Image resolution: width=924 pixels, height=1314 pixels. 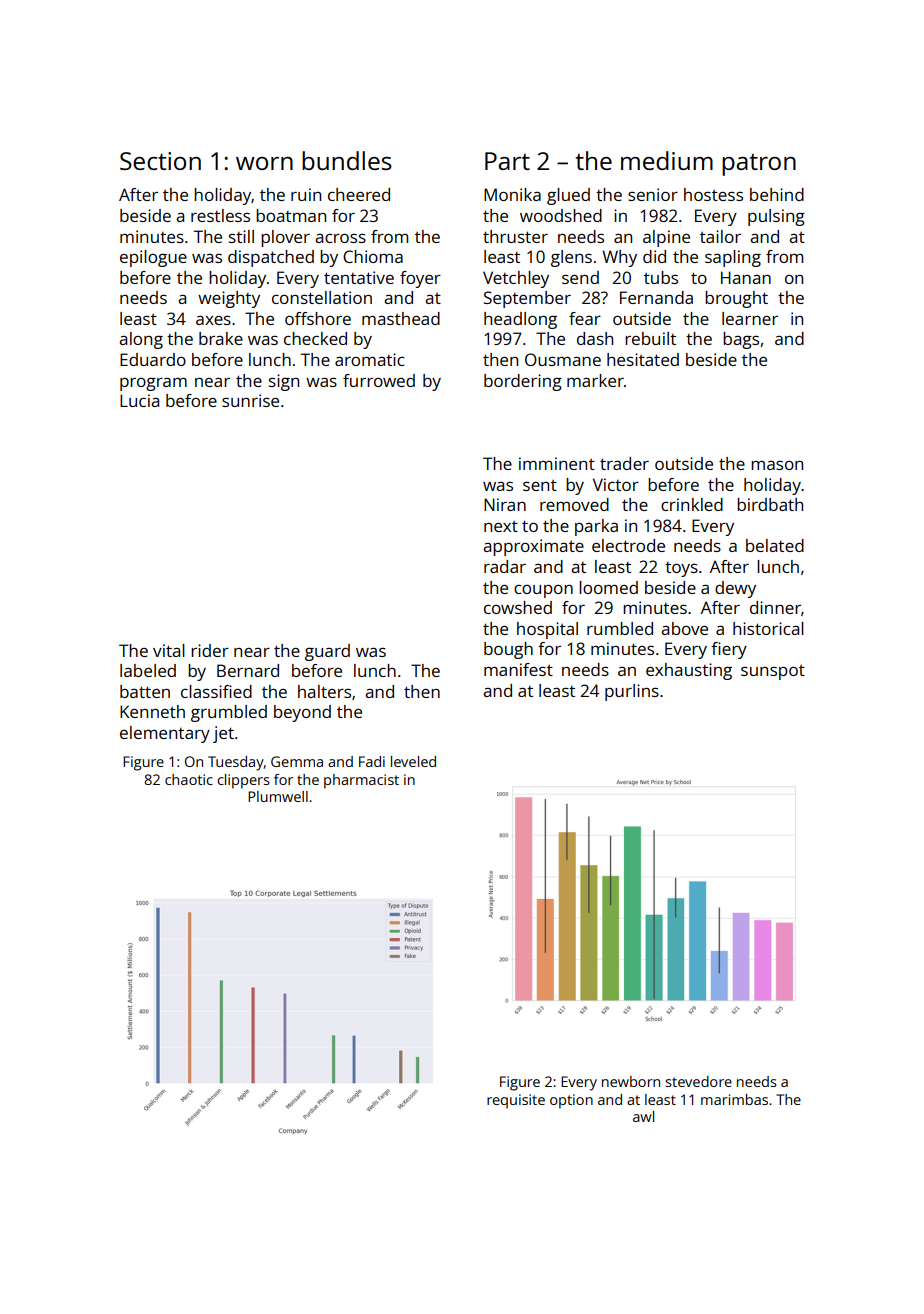 What do you see at coordinates (507, 161) in the screenshot?
I see `Part` at bounding box center [507, 161].
